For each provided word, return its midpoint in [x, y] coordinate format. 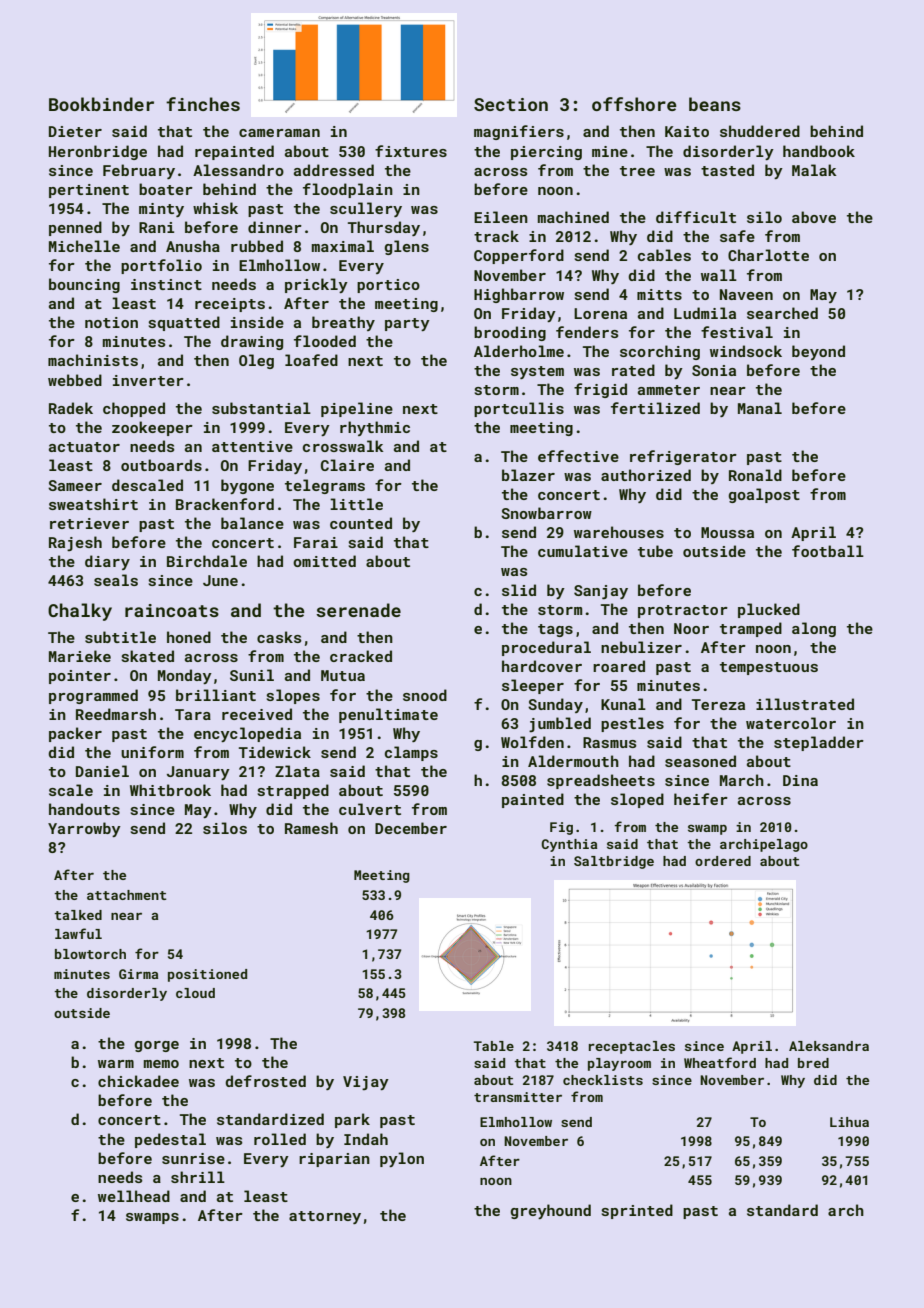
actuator [84, 447]
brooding [510, 333]
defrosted [265, 1081]
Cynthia [569, 845]
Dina [800, 780]
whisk [215, 208]
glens [406, 247]
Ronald [755, 475]
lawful [78, 933]
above [814, 217]
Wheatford [720, 1062]
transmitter [518, 1097]
